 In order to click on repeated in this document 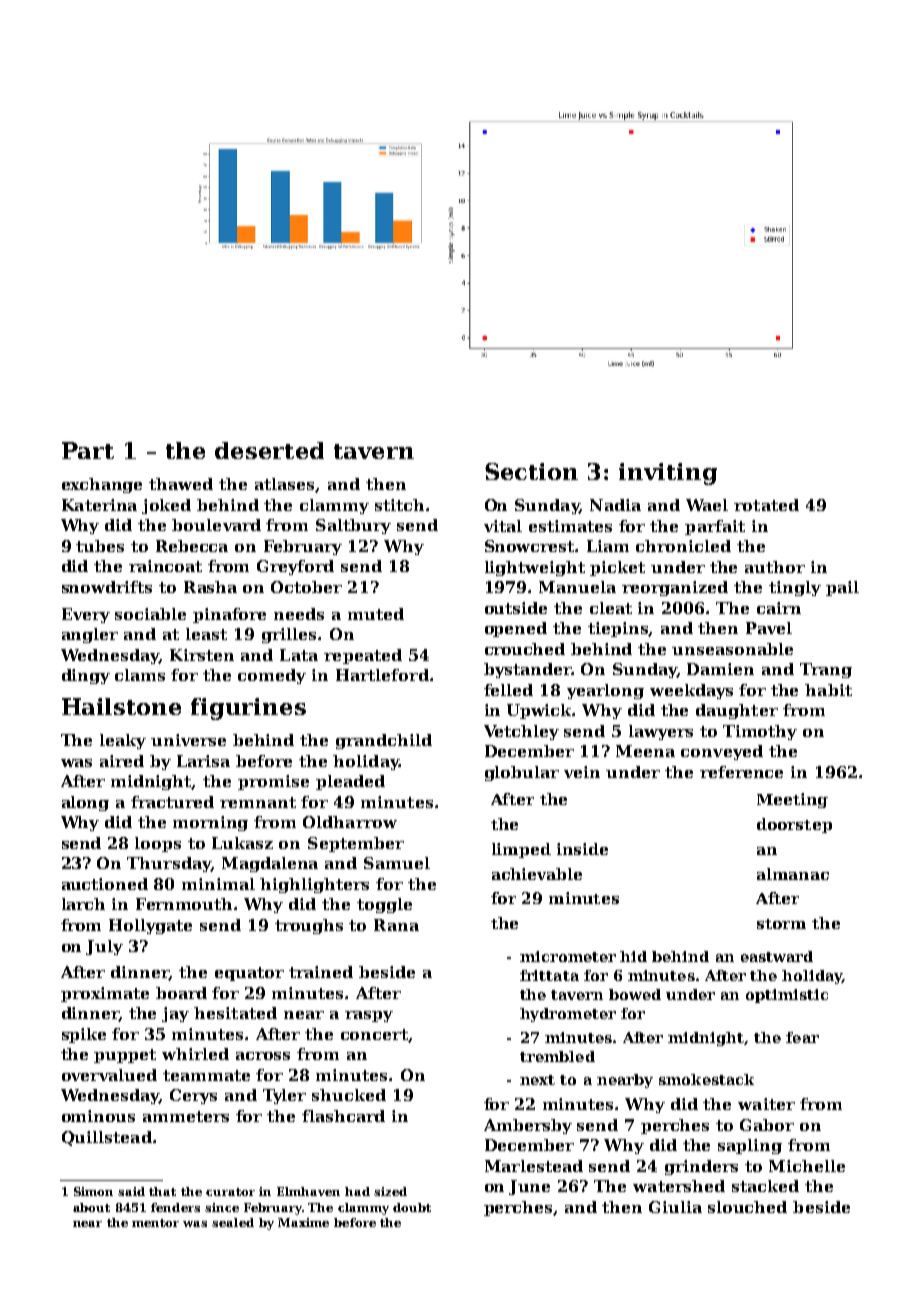, I will do `click(363, 656)`.
